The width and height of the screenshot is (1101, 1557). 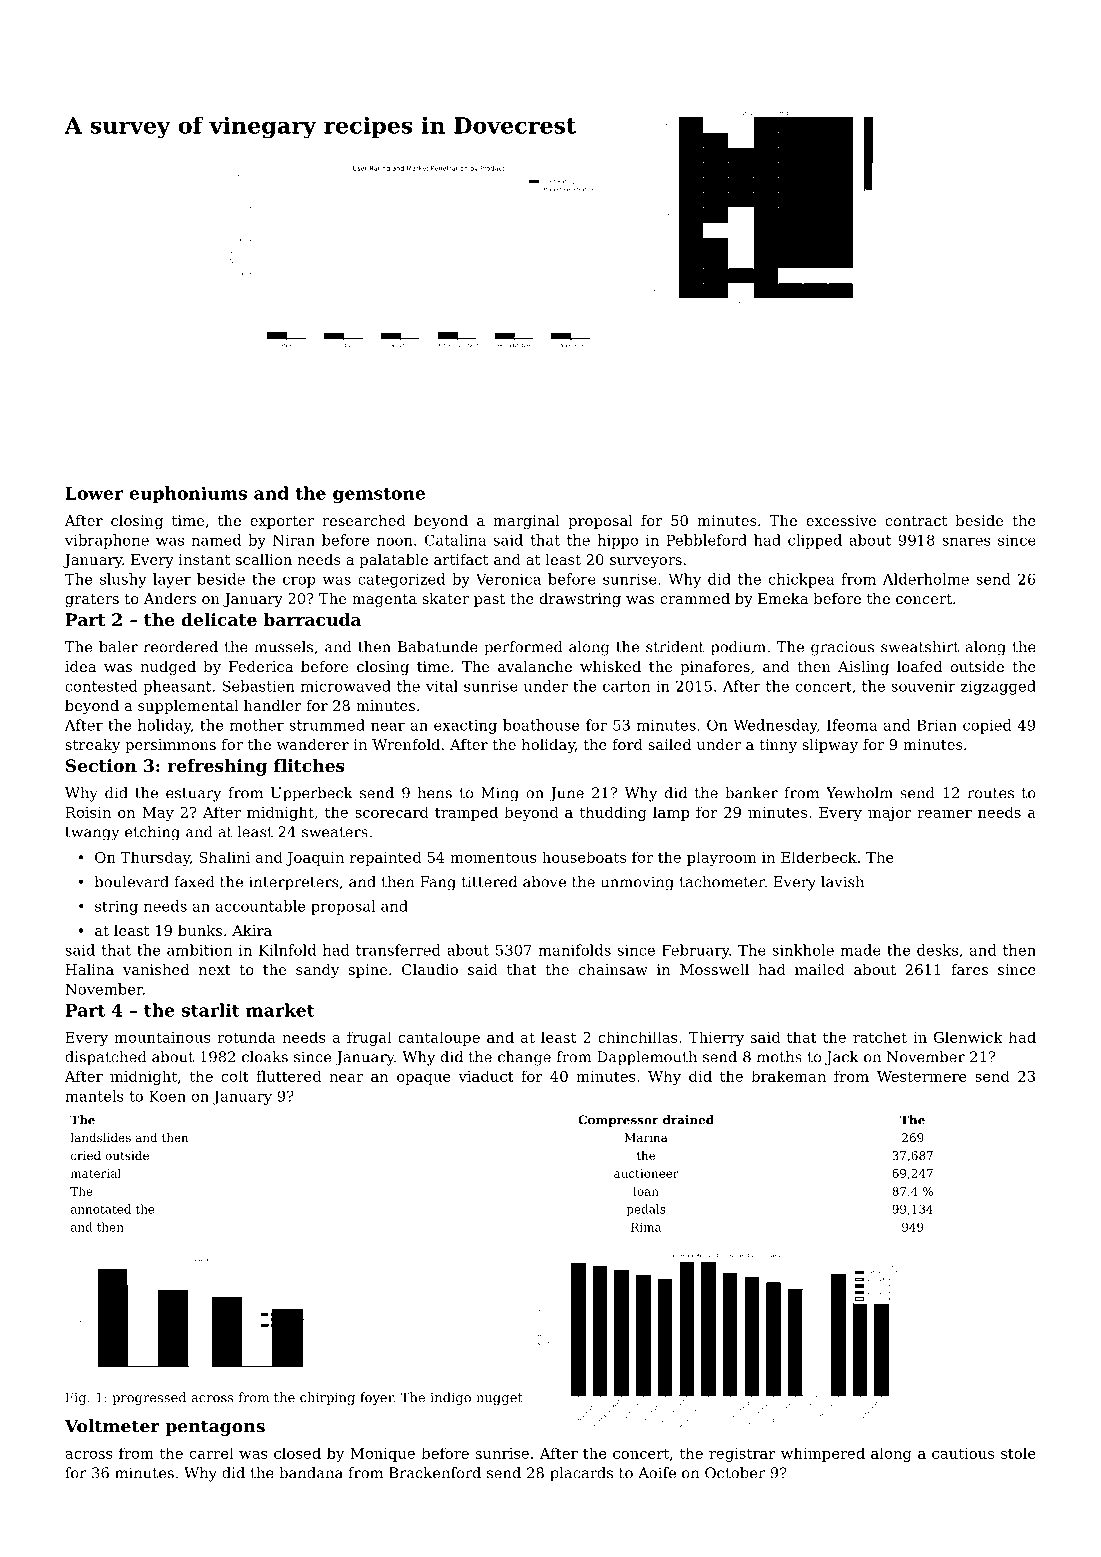 What do you see at coordinates (96, 1173) in the screenshot?
I see `material` at bounding box center [96, 1173].
